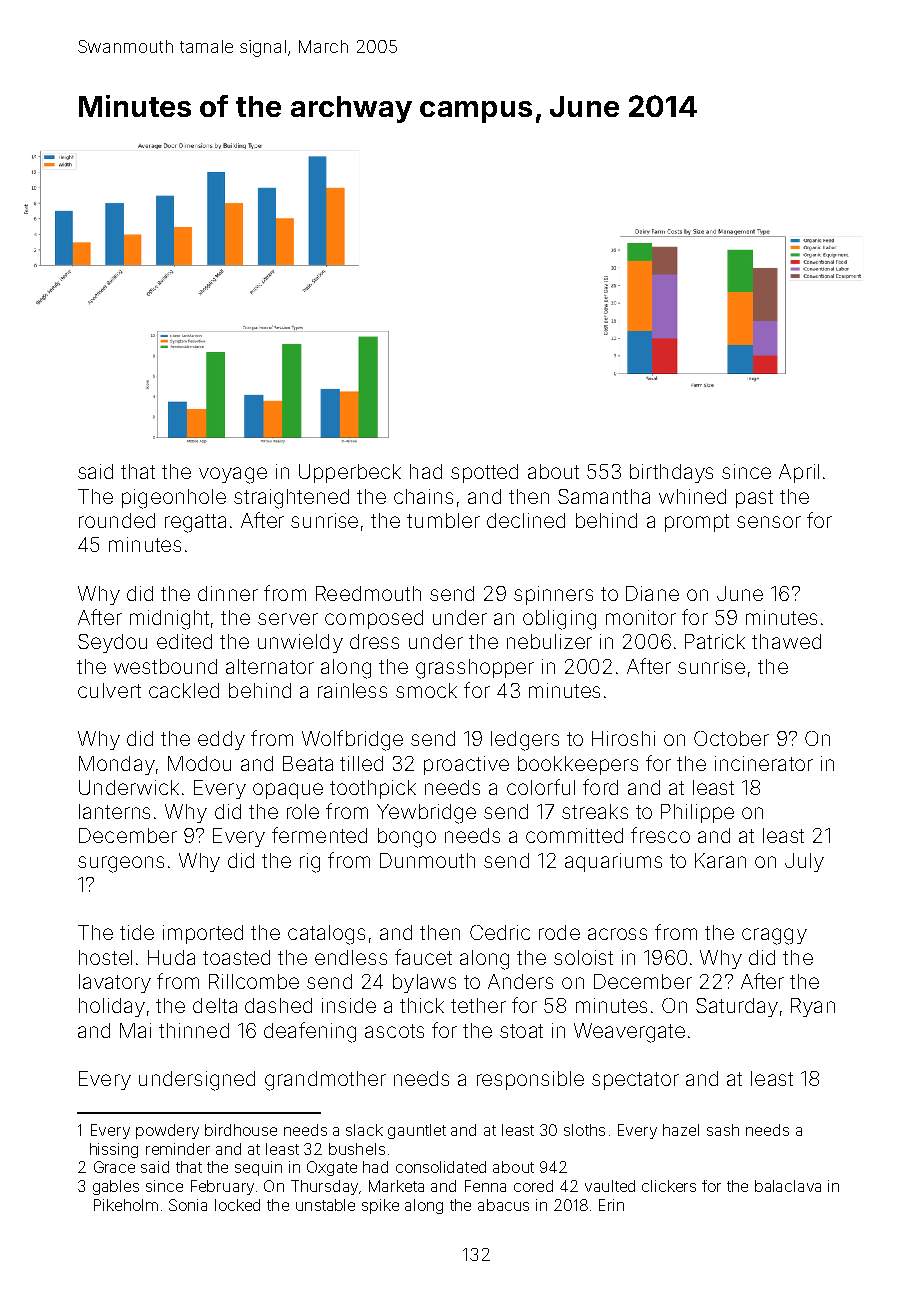 The image size is (924, 1311). Describe the element at coordinates (541, 787) in the screenshot. I see `colorful` at that location.
